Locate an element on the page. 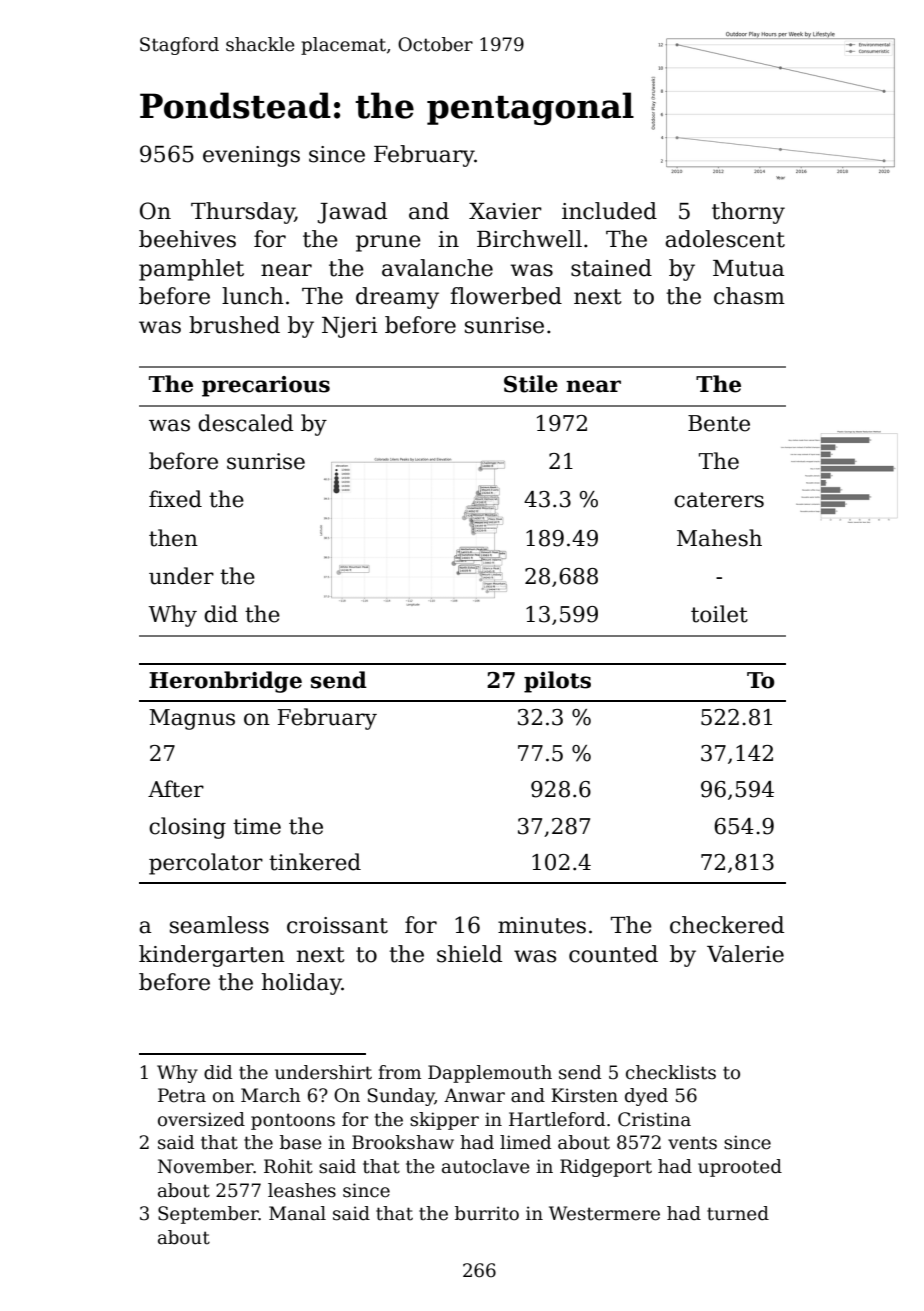 This image has width=924, height=1311. lunch is located at coordinates (253, 296).
